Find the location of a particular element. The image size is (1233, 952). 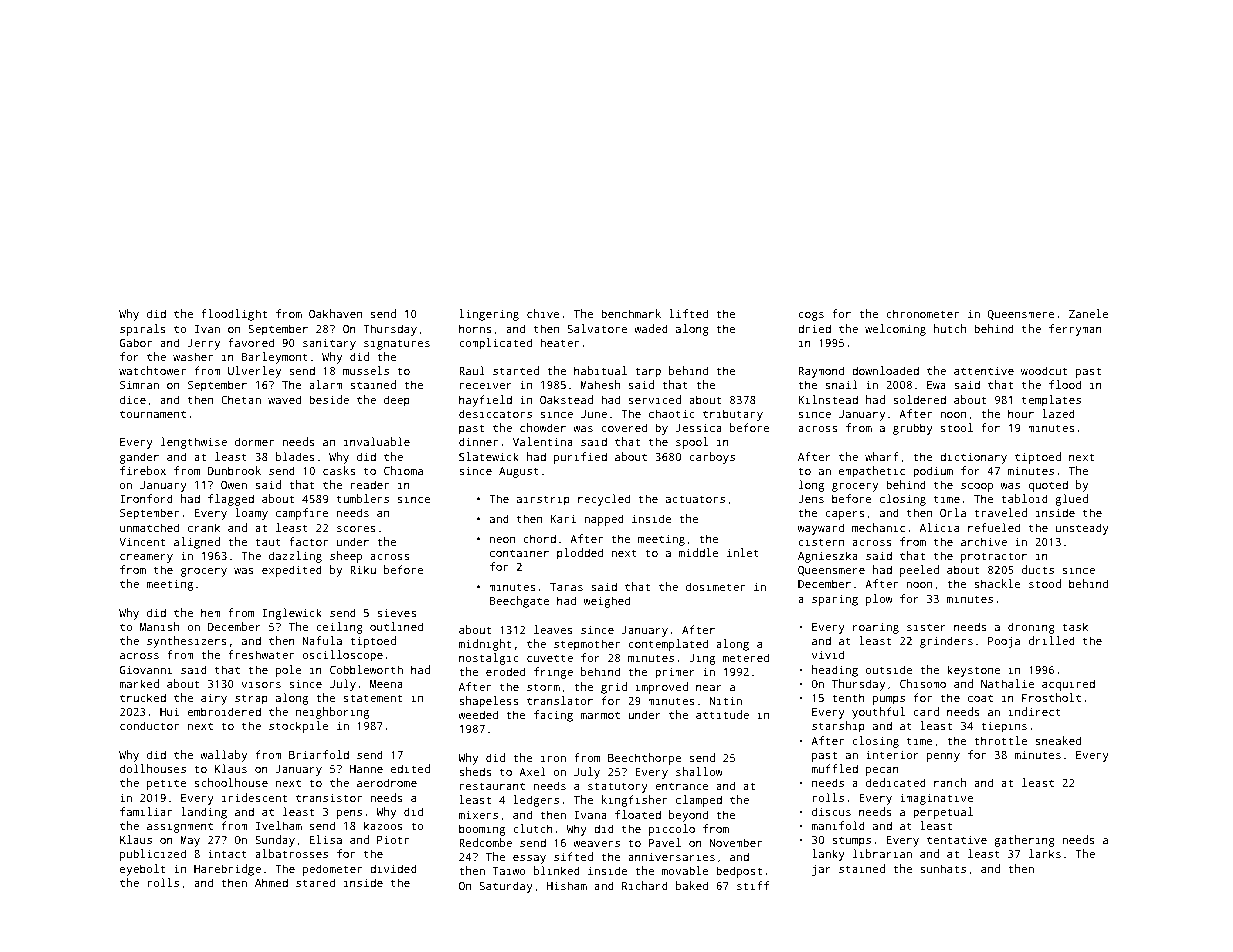

aligned is located at coordinates (197, 543).
